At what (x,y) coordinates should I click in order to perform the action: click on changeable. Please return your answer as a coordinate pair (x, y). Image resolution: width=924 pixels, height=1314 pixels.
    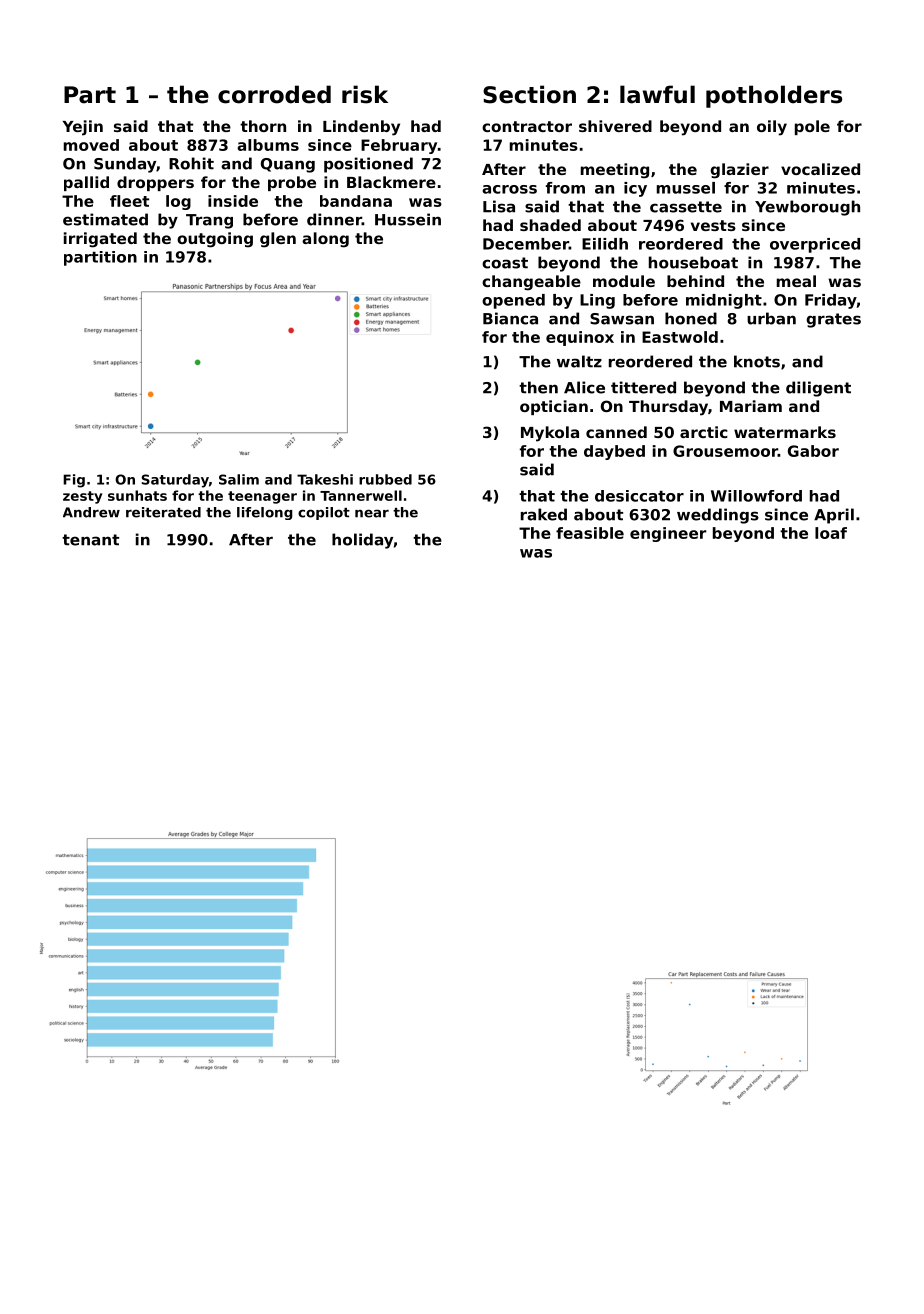
    Looking at the image, I should click on (531, 283).
